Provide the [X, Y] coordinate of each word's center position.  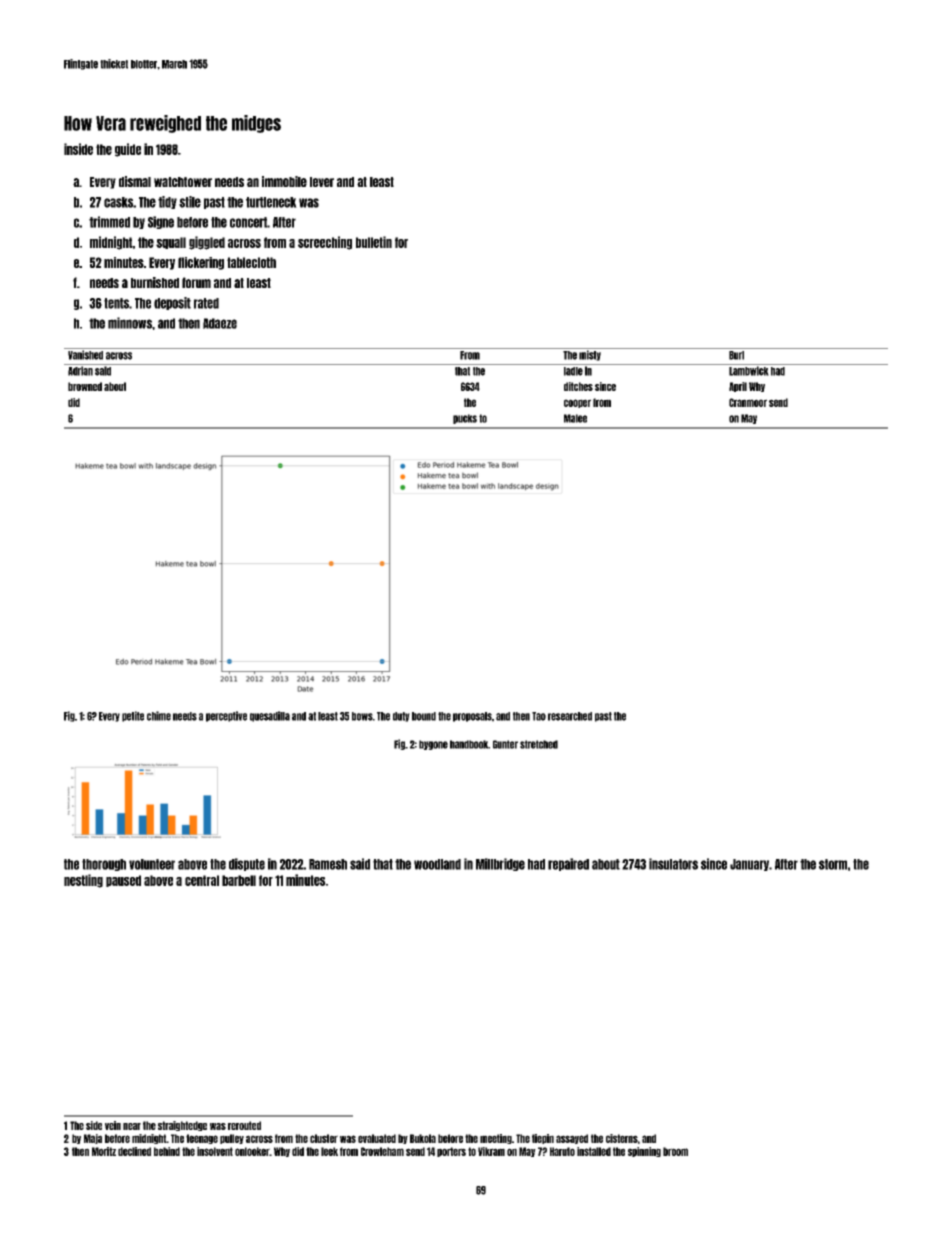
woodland [437, 864]
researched [570, 716]
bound [424, 716]
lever [322, 182]
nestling [83, 881]
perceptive [226, 716]
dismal [135, 181]
